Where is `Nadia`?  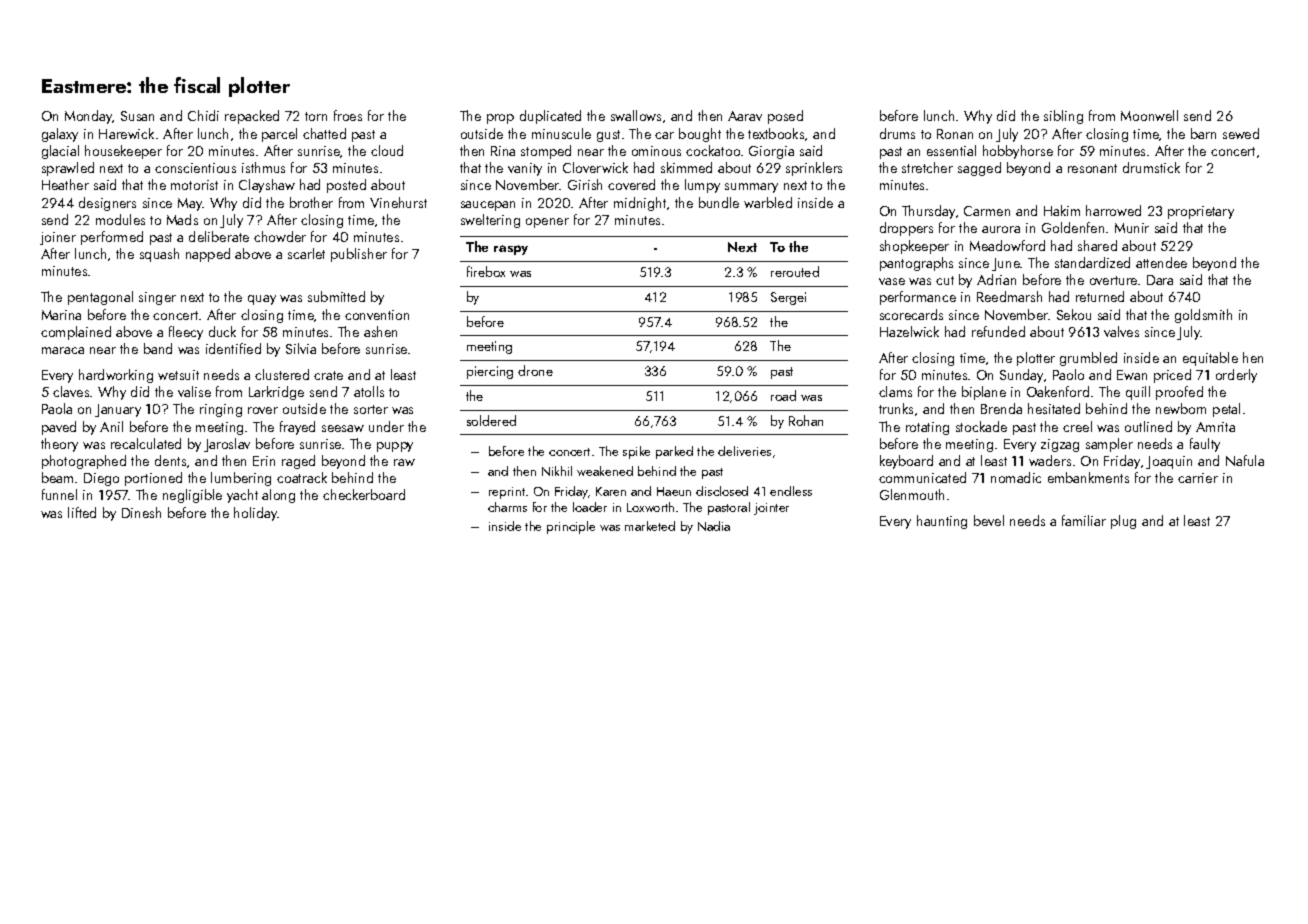
Nadia is located at coordinates (714, 526).
